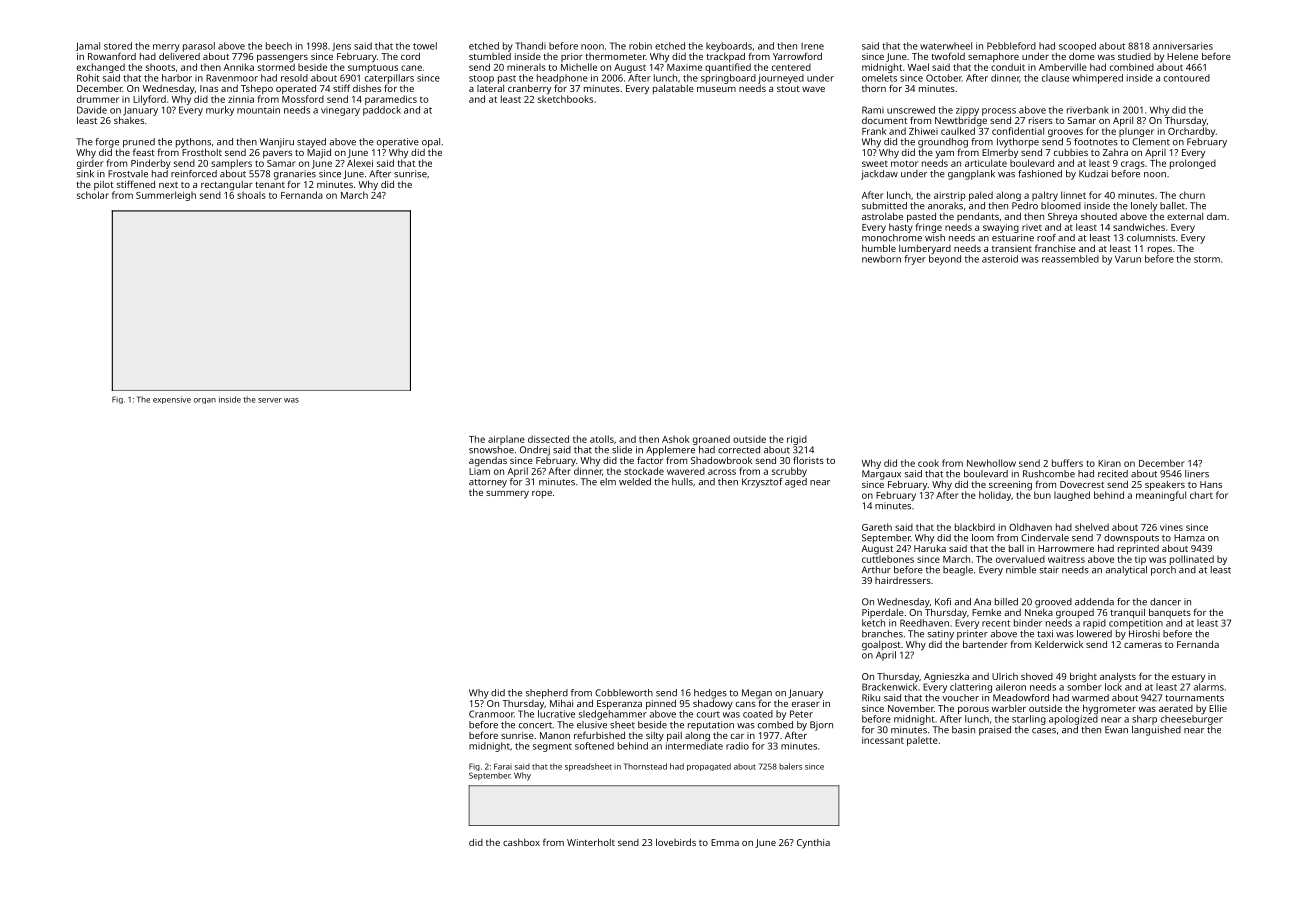  Describe the element at coordinates (521, 842) in the page. I see `cashbox` at that location.
